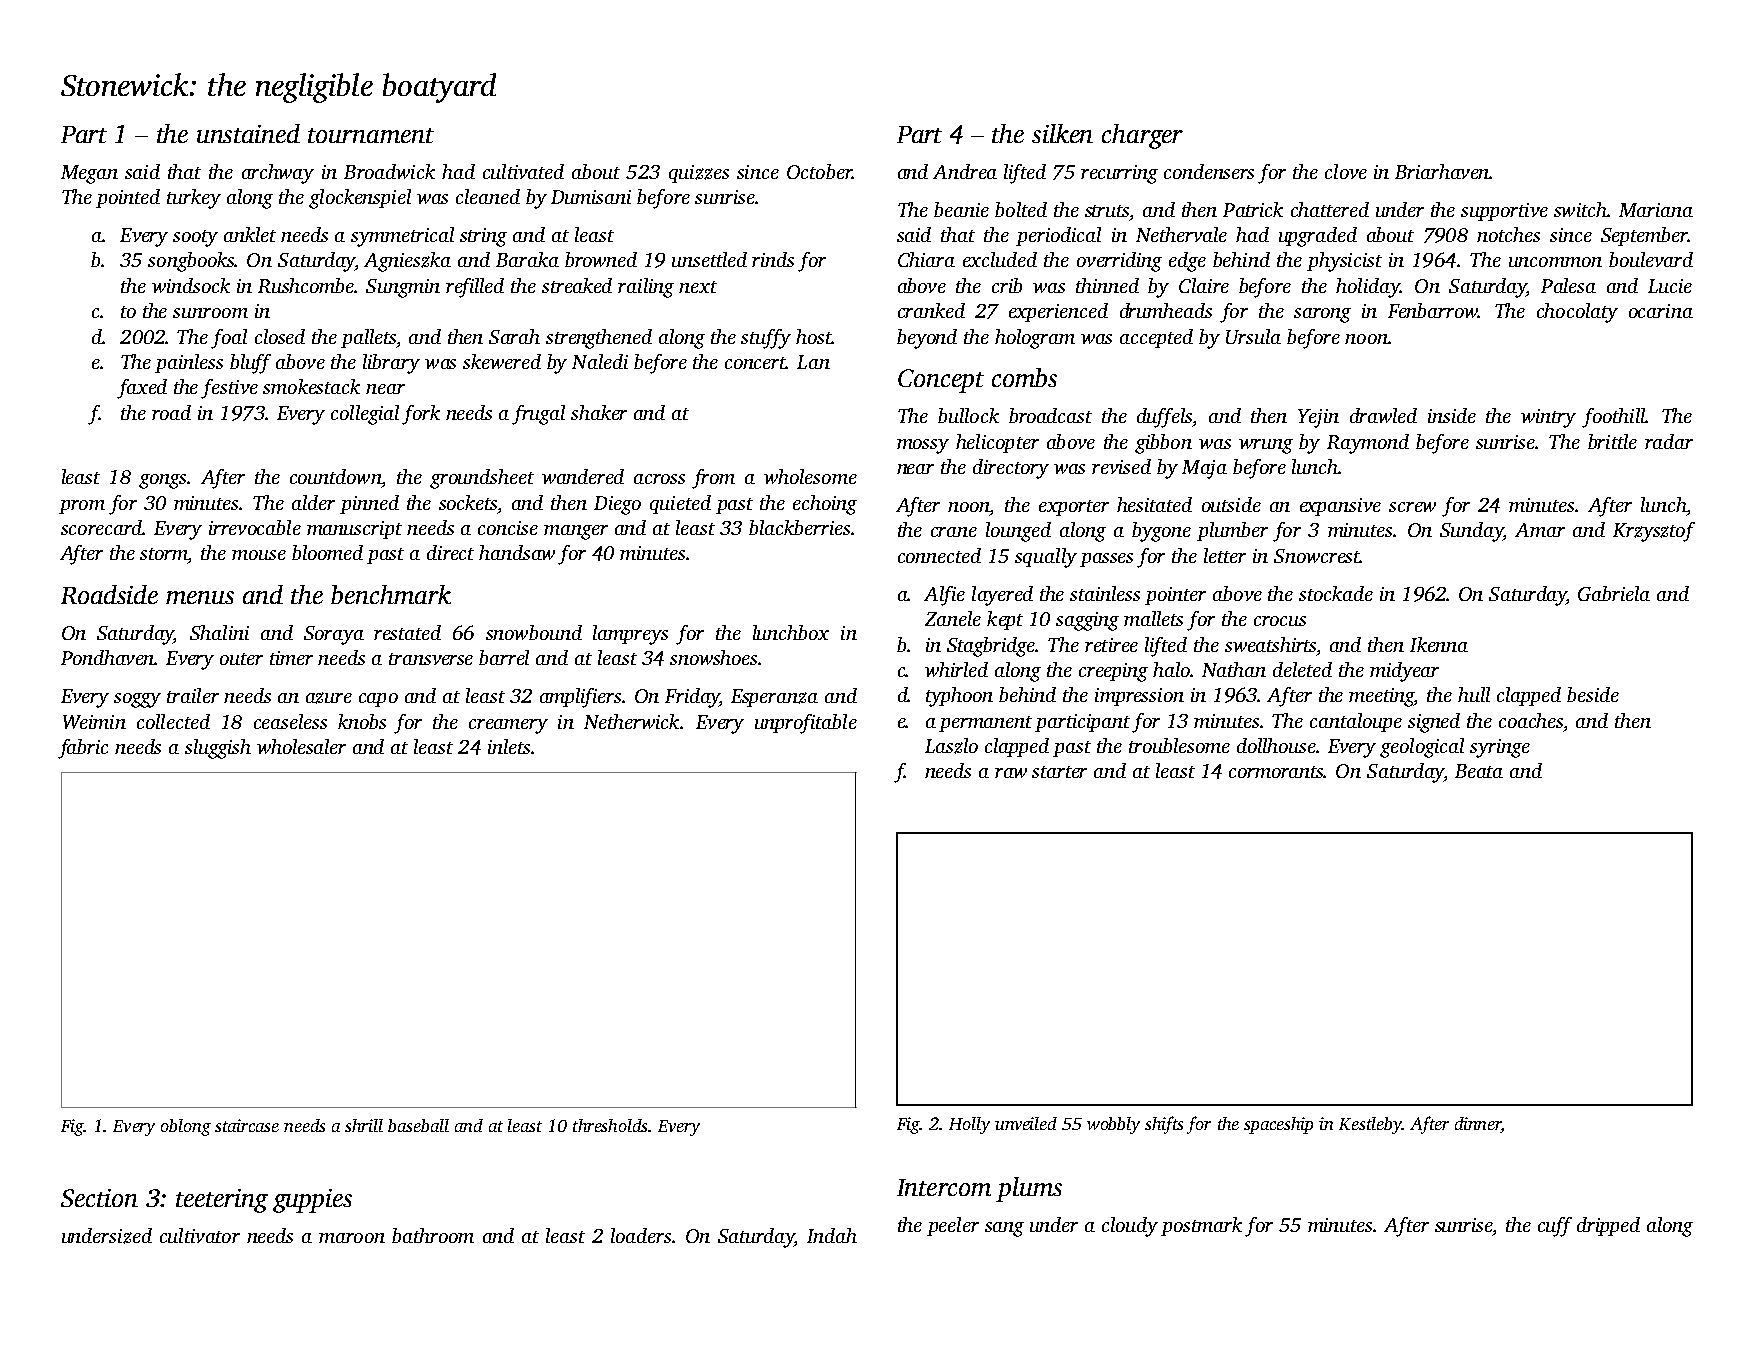  What do you see at coordinates (1478, 1125) in the document?
I see `dinner` at bounding box center [1478, 1125].
